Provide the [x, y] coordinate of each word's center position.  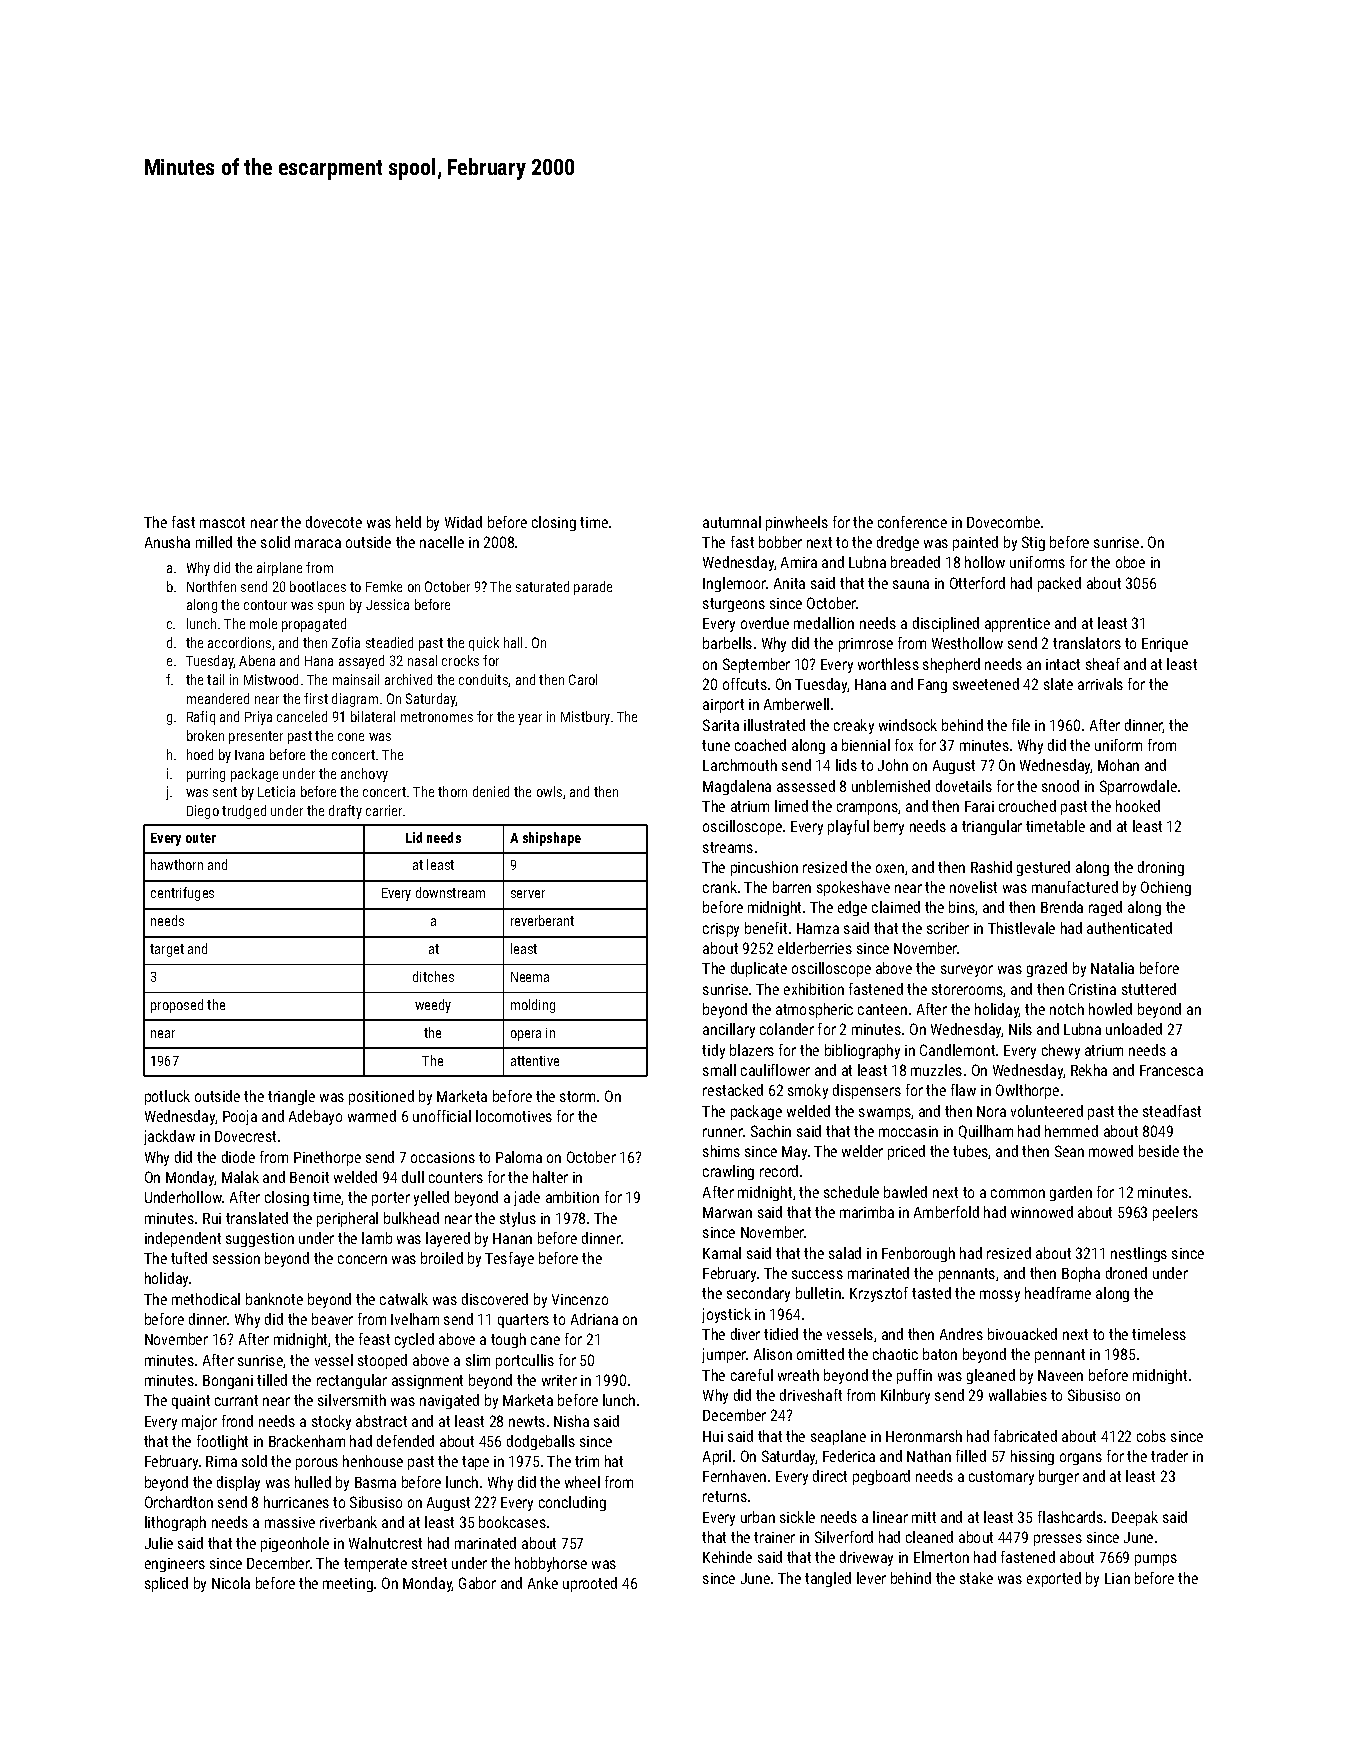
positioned [381, 1097]
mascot [222, 522]
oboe [1130, 562]
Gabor [477, 1583]
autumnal [732, 522]
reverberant [542, 920]
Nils [1020, 1029]
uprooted [590, 1584]
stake [976, 1578]
